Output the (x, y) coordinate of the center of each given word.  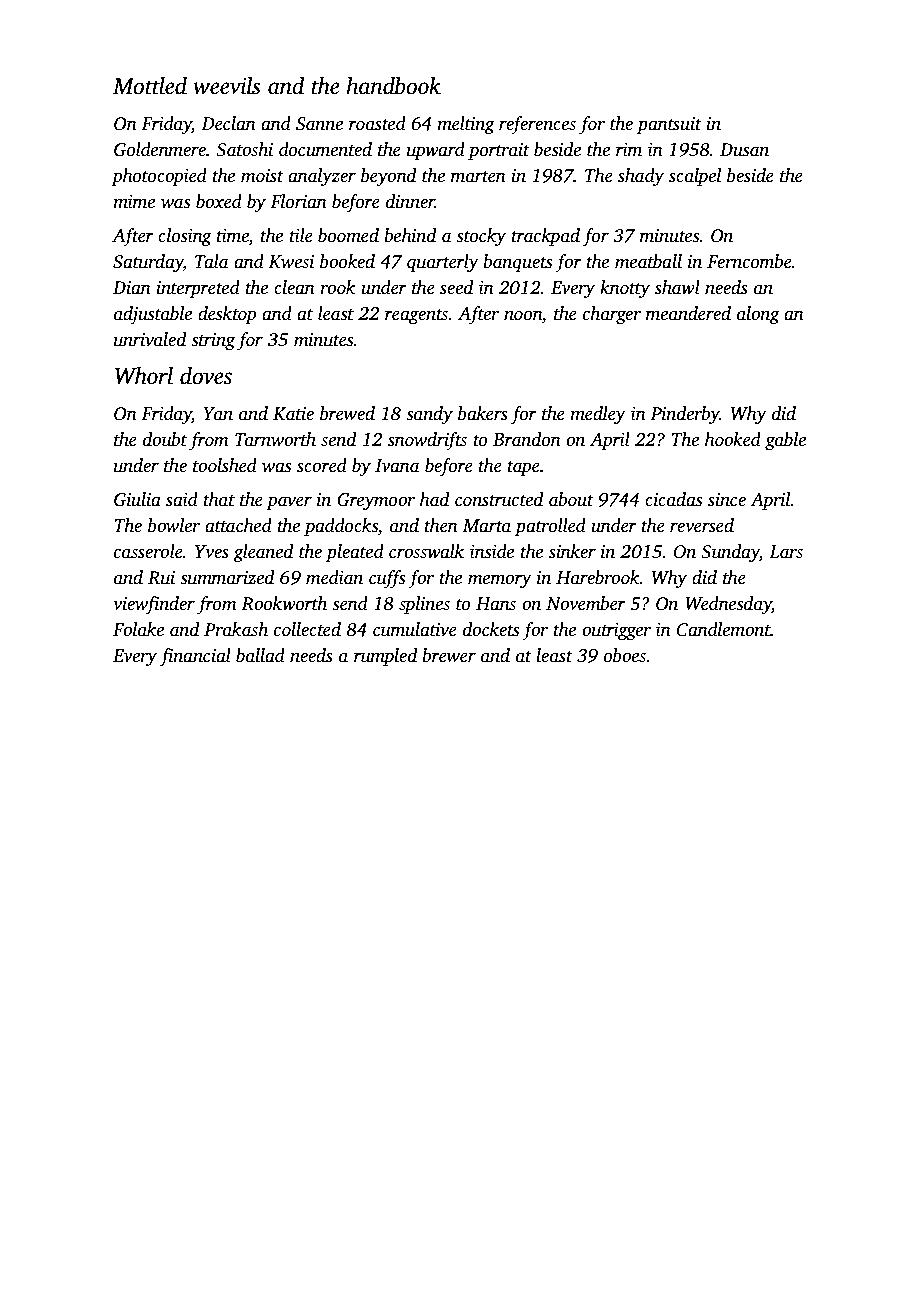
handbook (394, 86)
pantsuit (669, 125)
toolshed (225, 465)
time (233, 237)
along (758, 315)
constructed (499, 499)
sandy (429, 415)
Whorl (144, 376)
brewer (449, 655)
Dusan (744, 150)
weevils (227, 86)
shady (641, 177)
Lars (786, 552)
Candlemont (724, 629)
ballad (260, 655)
